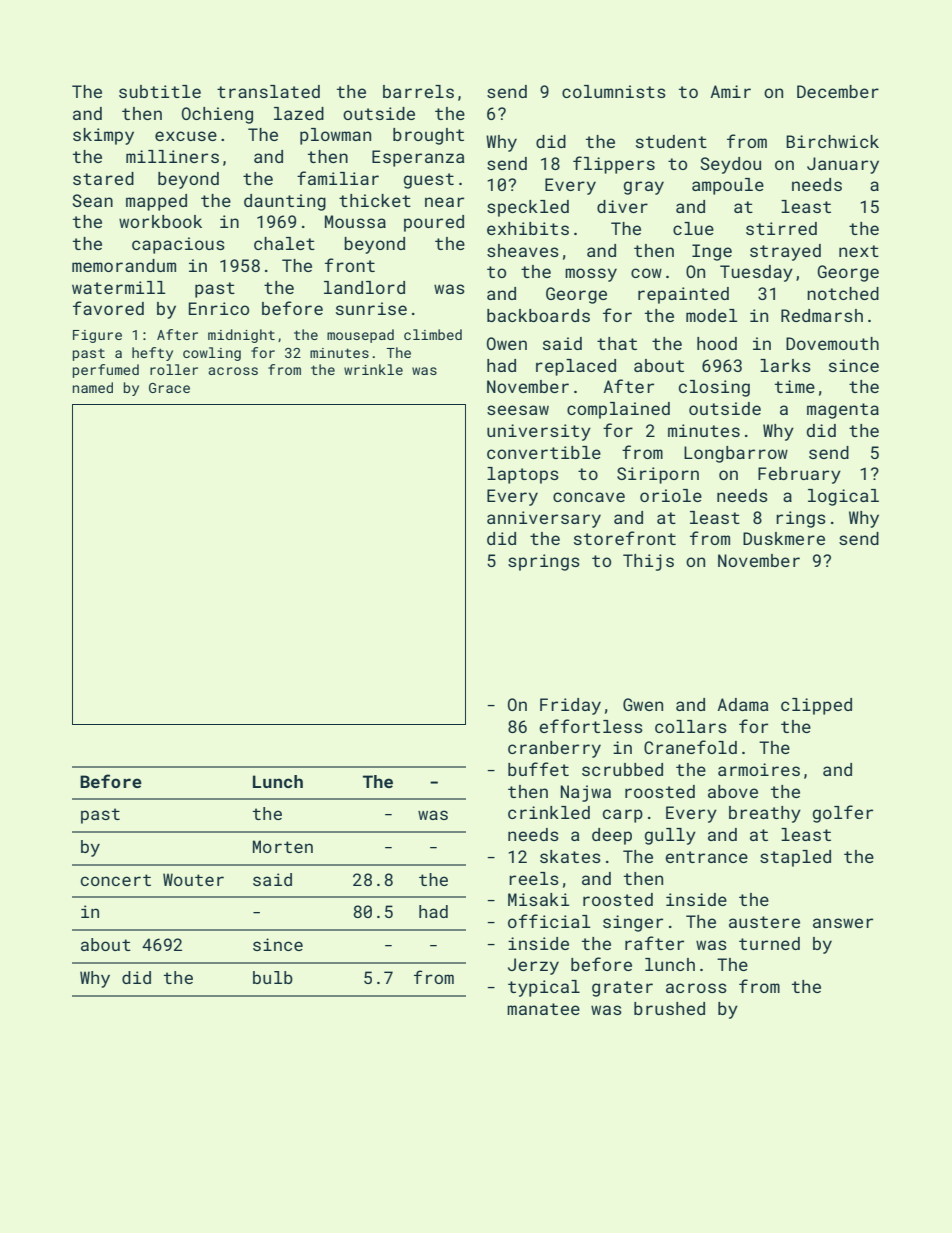 The height and width of the image is (1233, 952). I want to click on bulb, so click(273, 977).
